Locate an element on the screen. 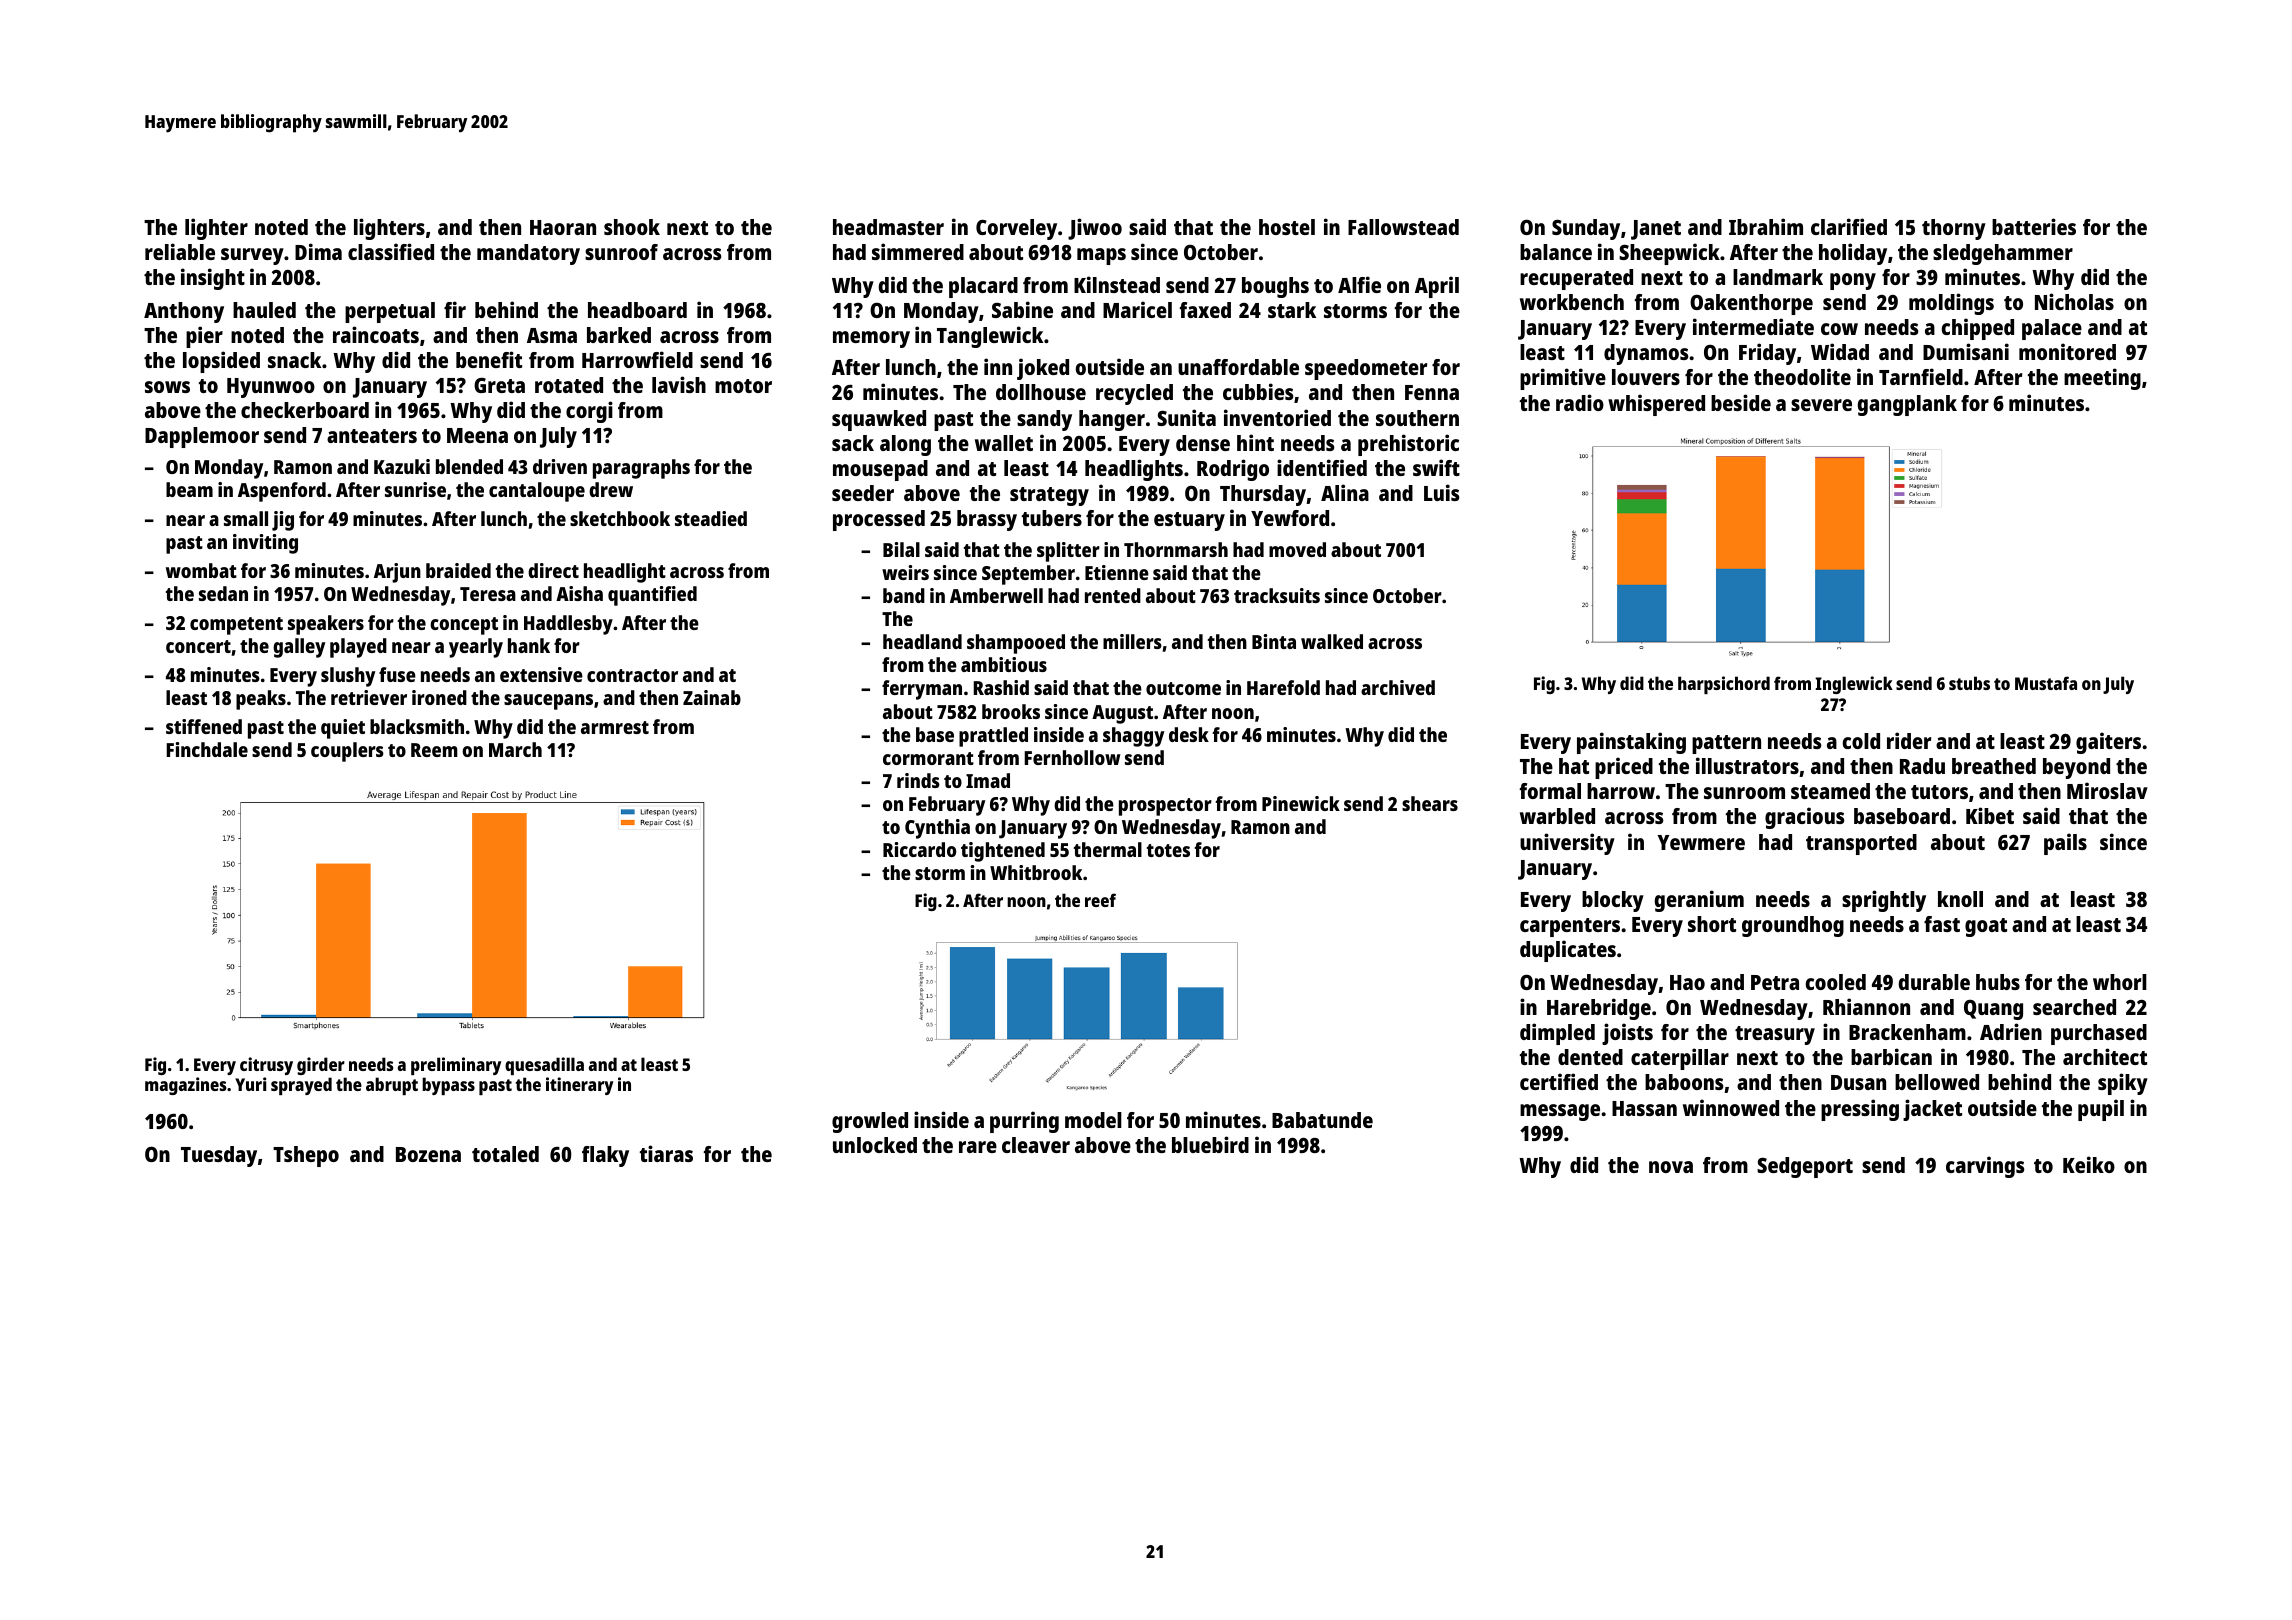 This screenshot has width=2292, height=1620. walked is located at coordinates (1332, 641).
